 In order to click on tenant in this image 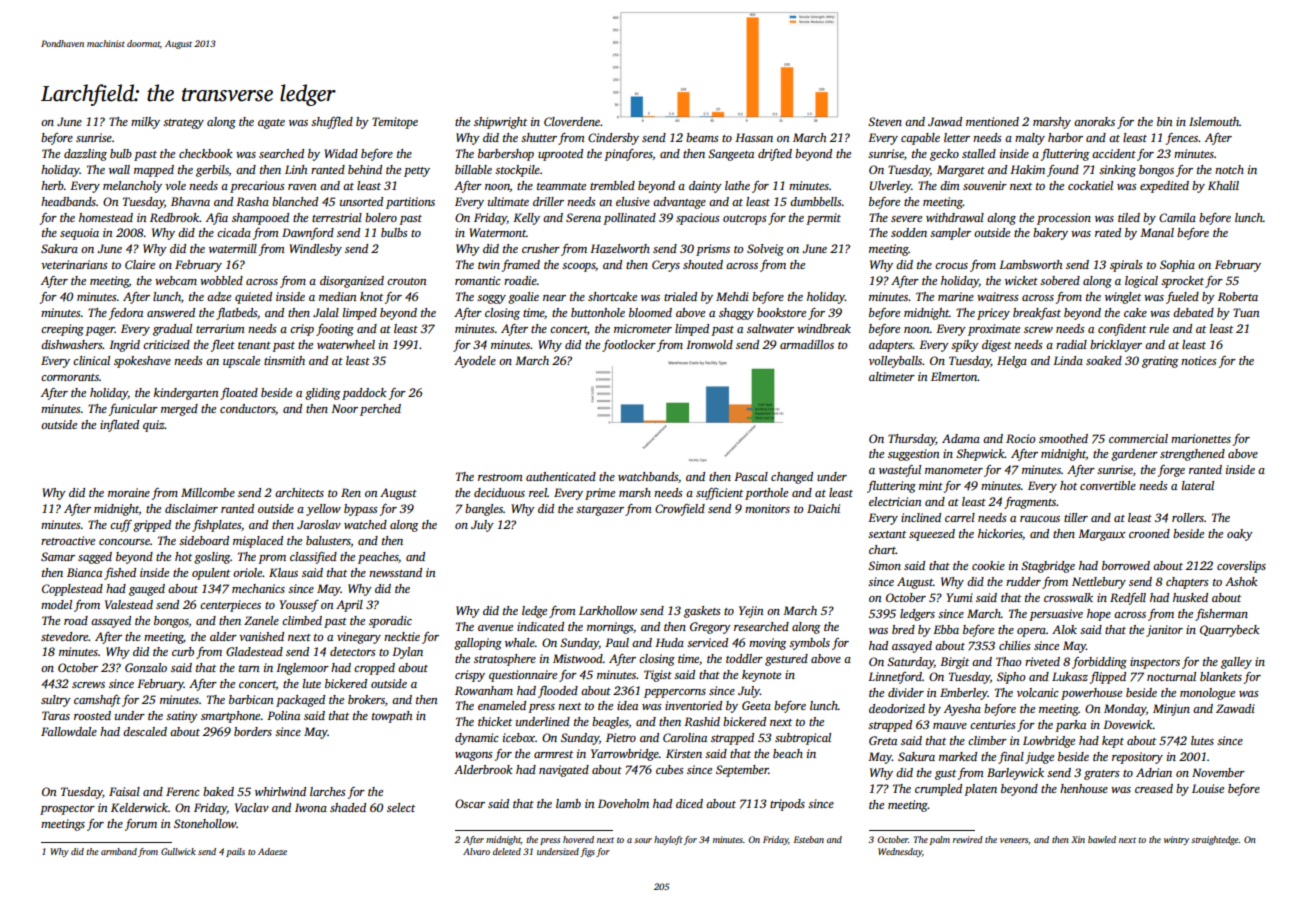, I will do `click(254, 345)`.
